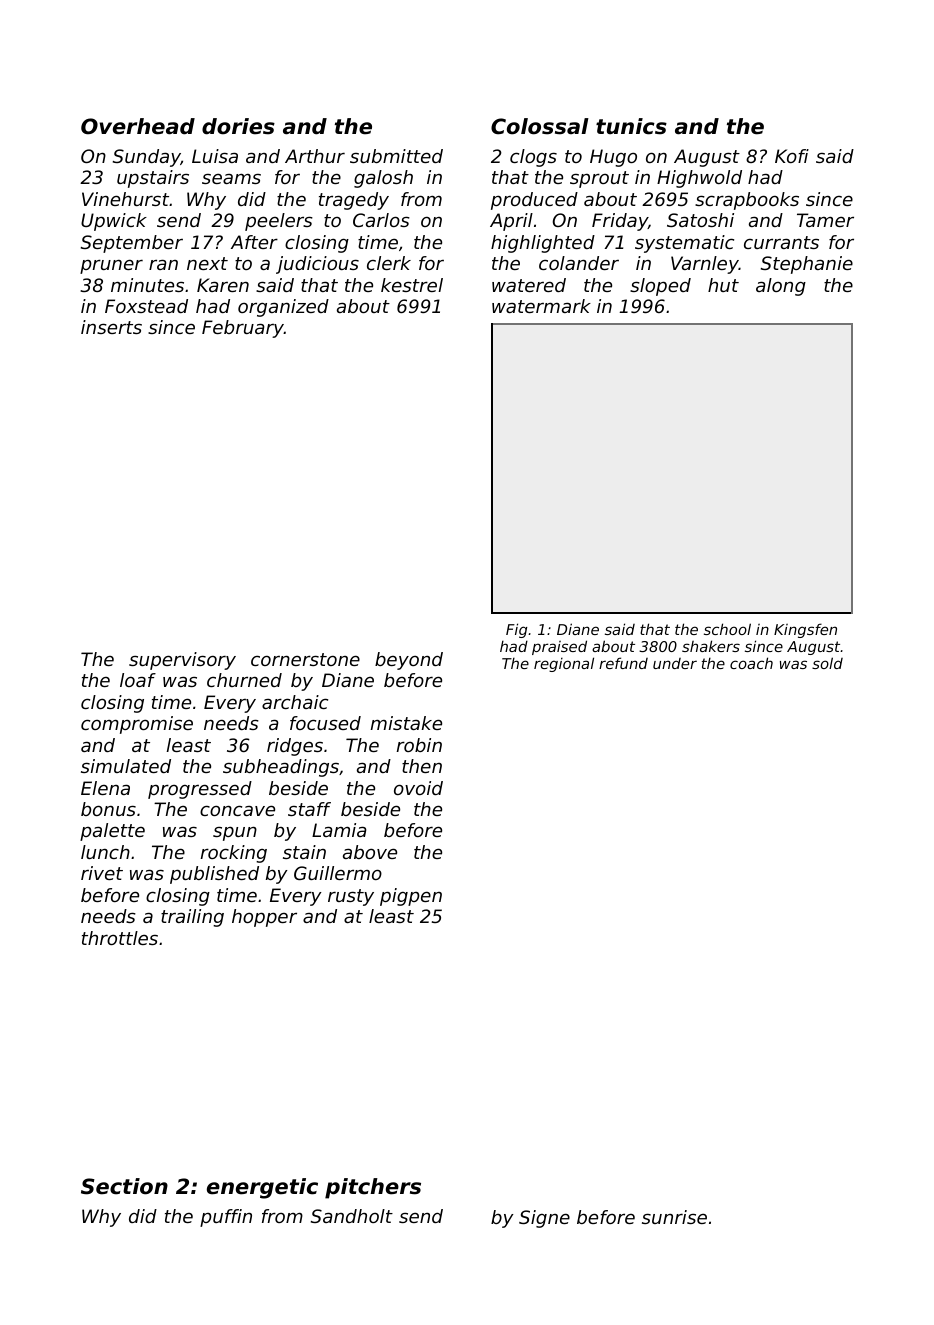 This document has width=934, height=1325. Describe the element at coordinates (674, 1217) in the document. I see `sunrise` at that location.
